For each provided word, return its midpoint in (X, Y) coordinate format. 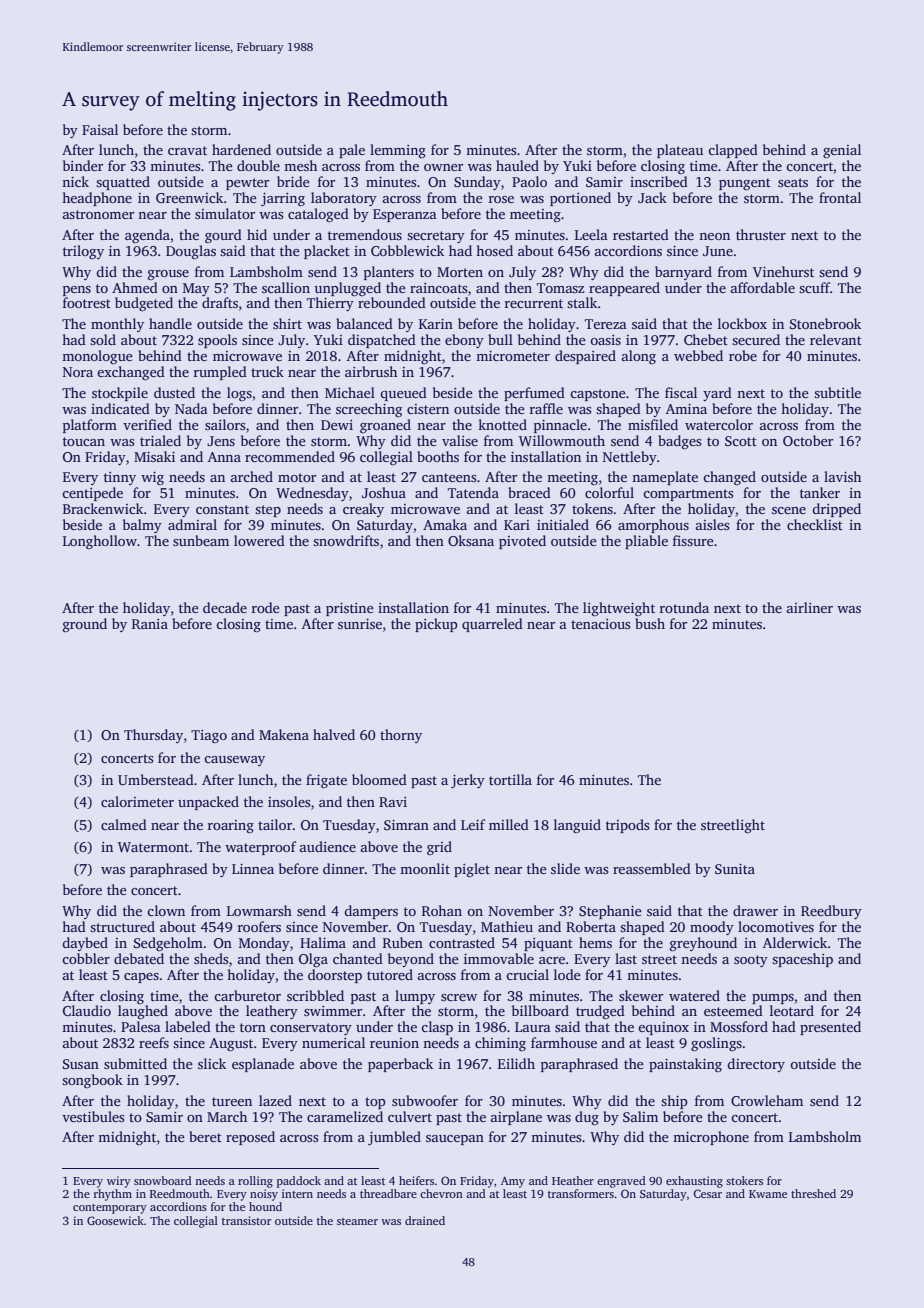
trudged (600, 1012)
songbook (92, 1081)
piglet (472, 870)
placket (327, 252)
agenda (147, 236)
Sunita (735, 869)
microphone (711, 1138)
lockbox (742, 323)
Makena (284, 734)
